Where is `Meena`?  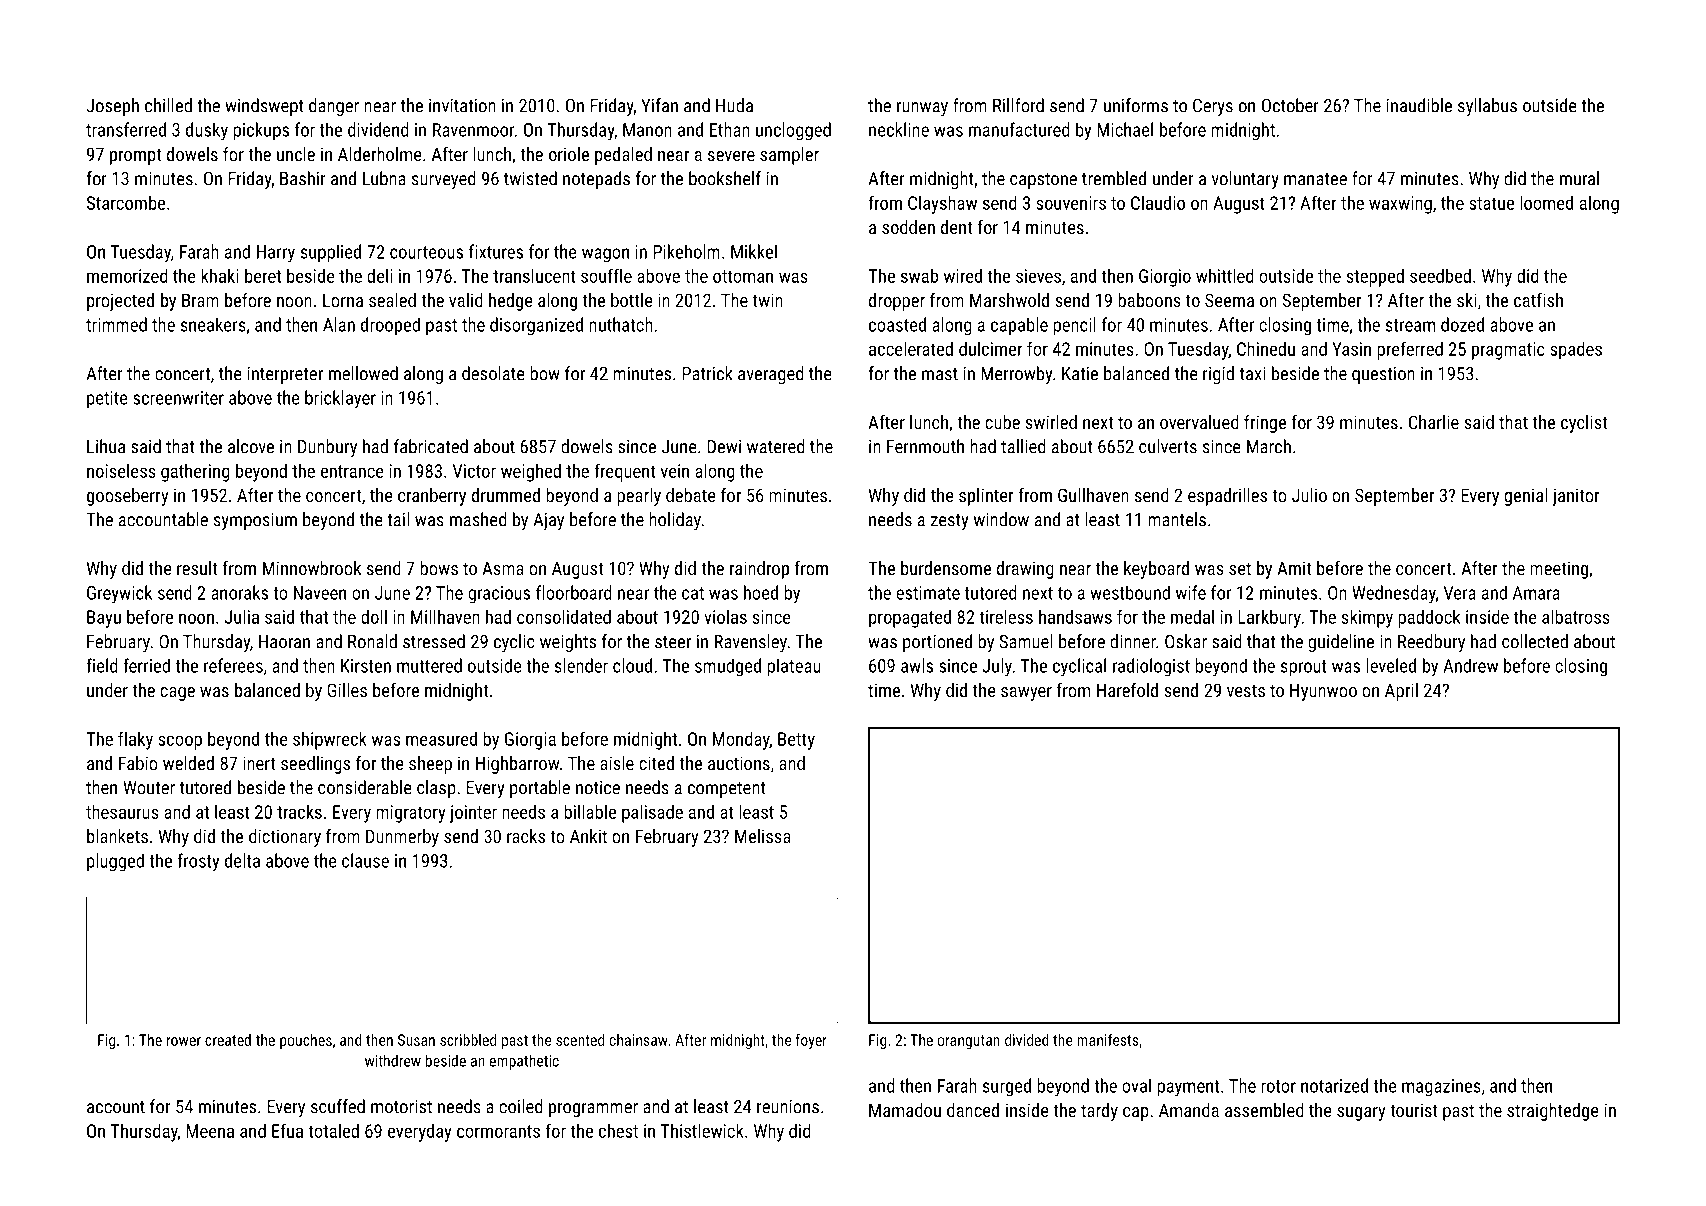 Meena is located at coordinates (210, 1131).
